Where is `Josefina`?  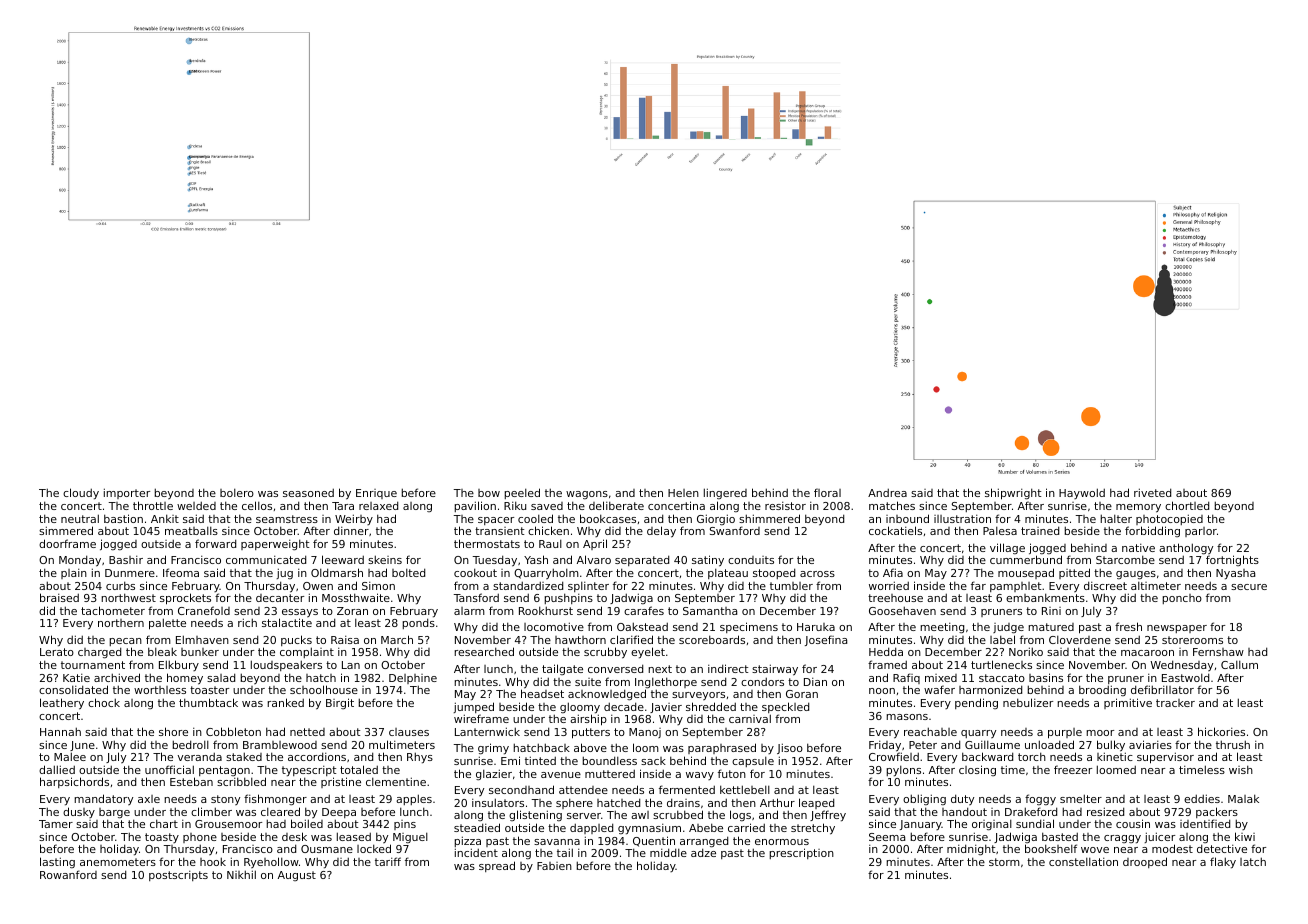
Josefina is located at coordinates (826, 640).
